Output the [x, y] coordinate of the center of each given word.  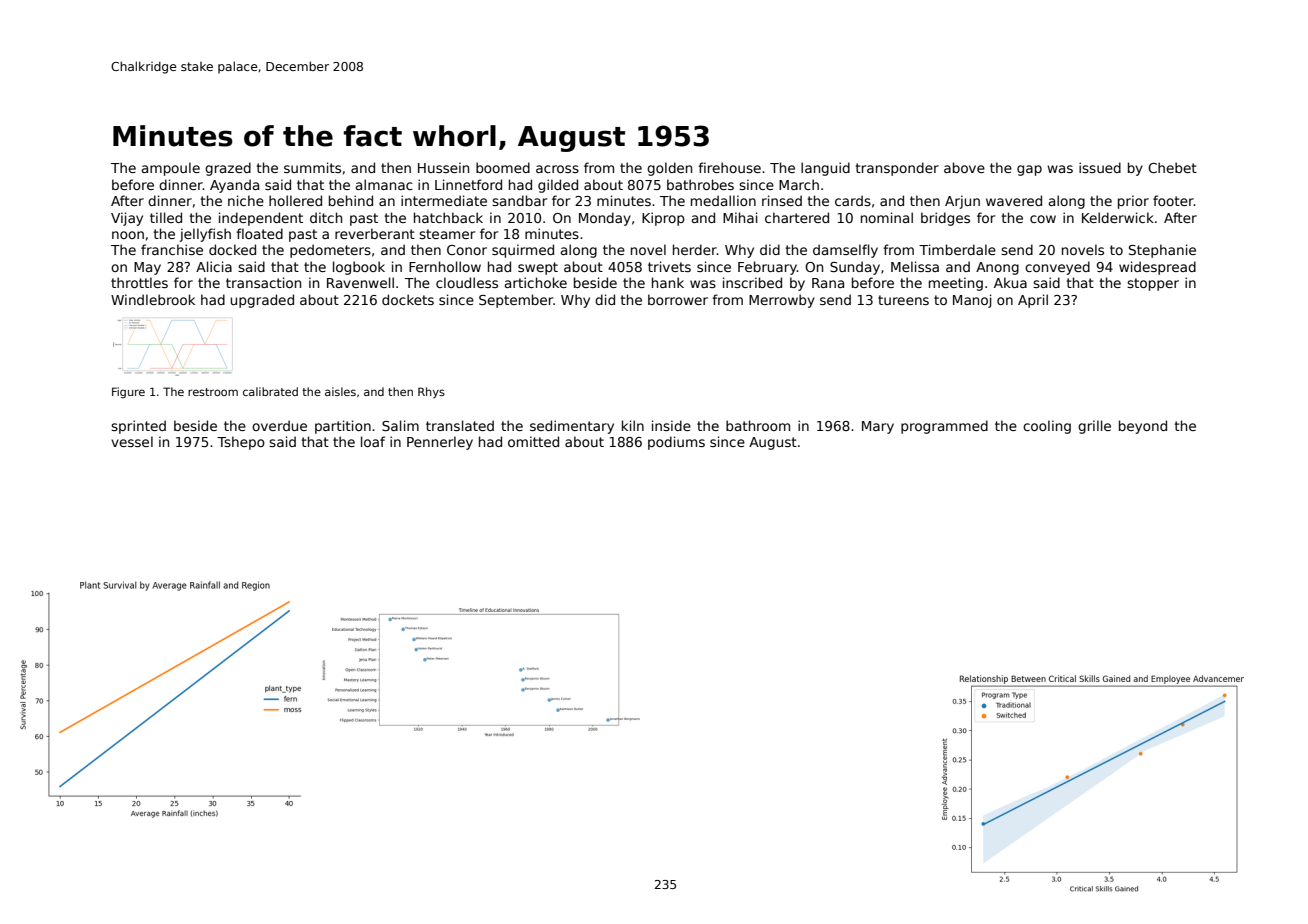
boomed [503, 167]
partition [343, 427]
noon [128, 235]
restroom [213, 392]
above [964, 167]
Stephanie [1162, 251]
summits [312, 167]
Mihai [740, 217]
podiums [676, 443]
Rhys [431, 392]
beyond [1143, 427]
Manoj [972, 301]
